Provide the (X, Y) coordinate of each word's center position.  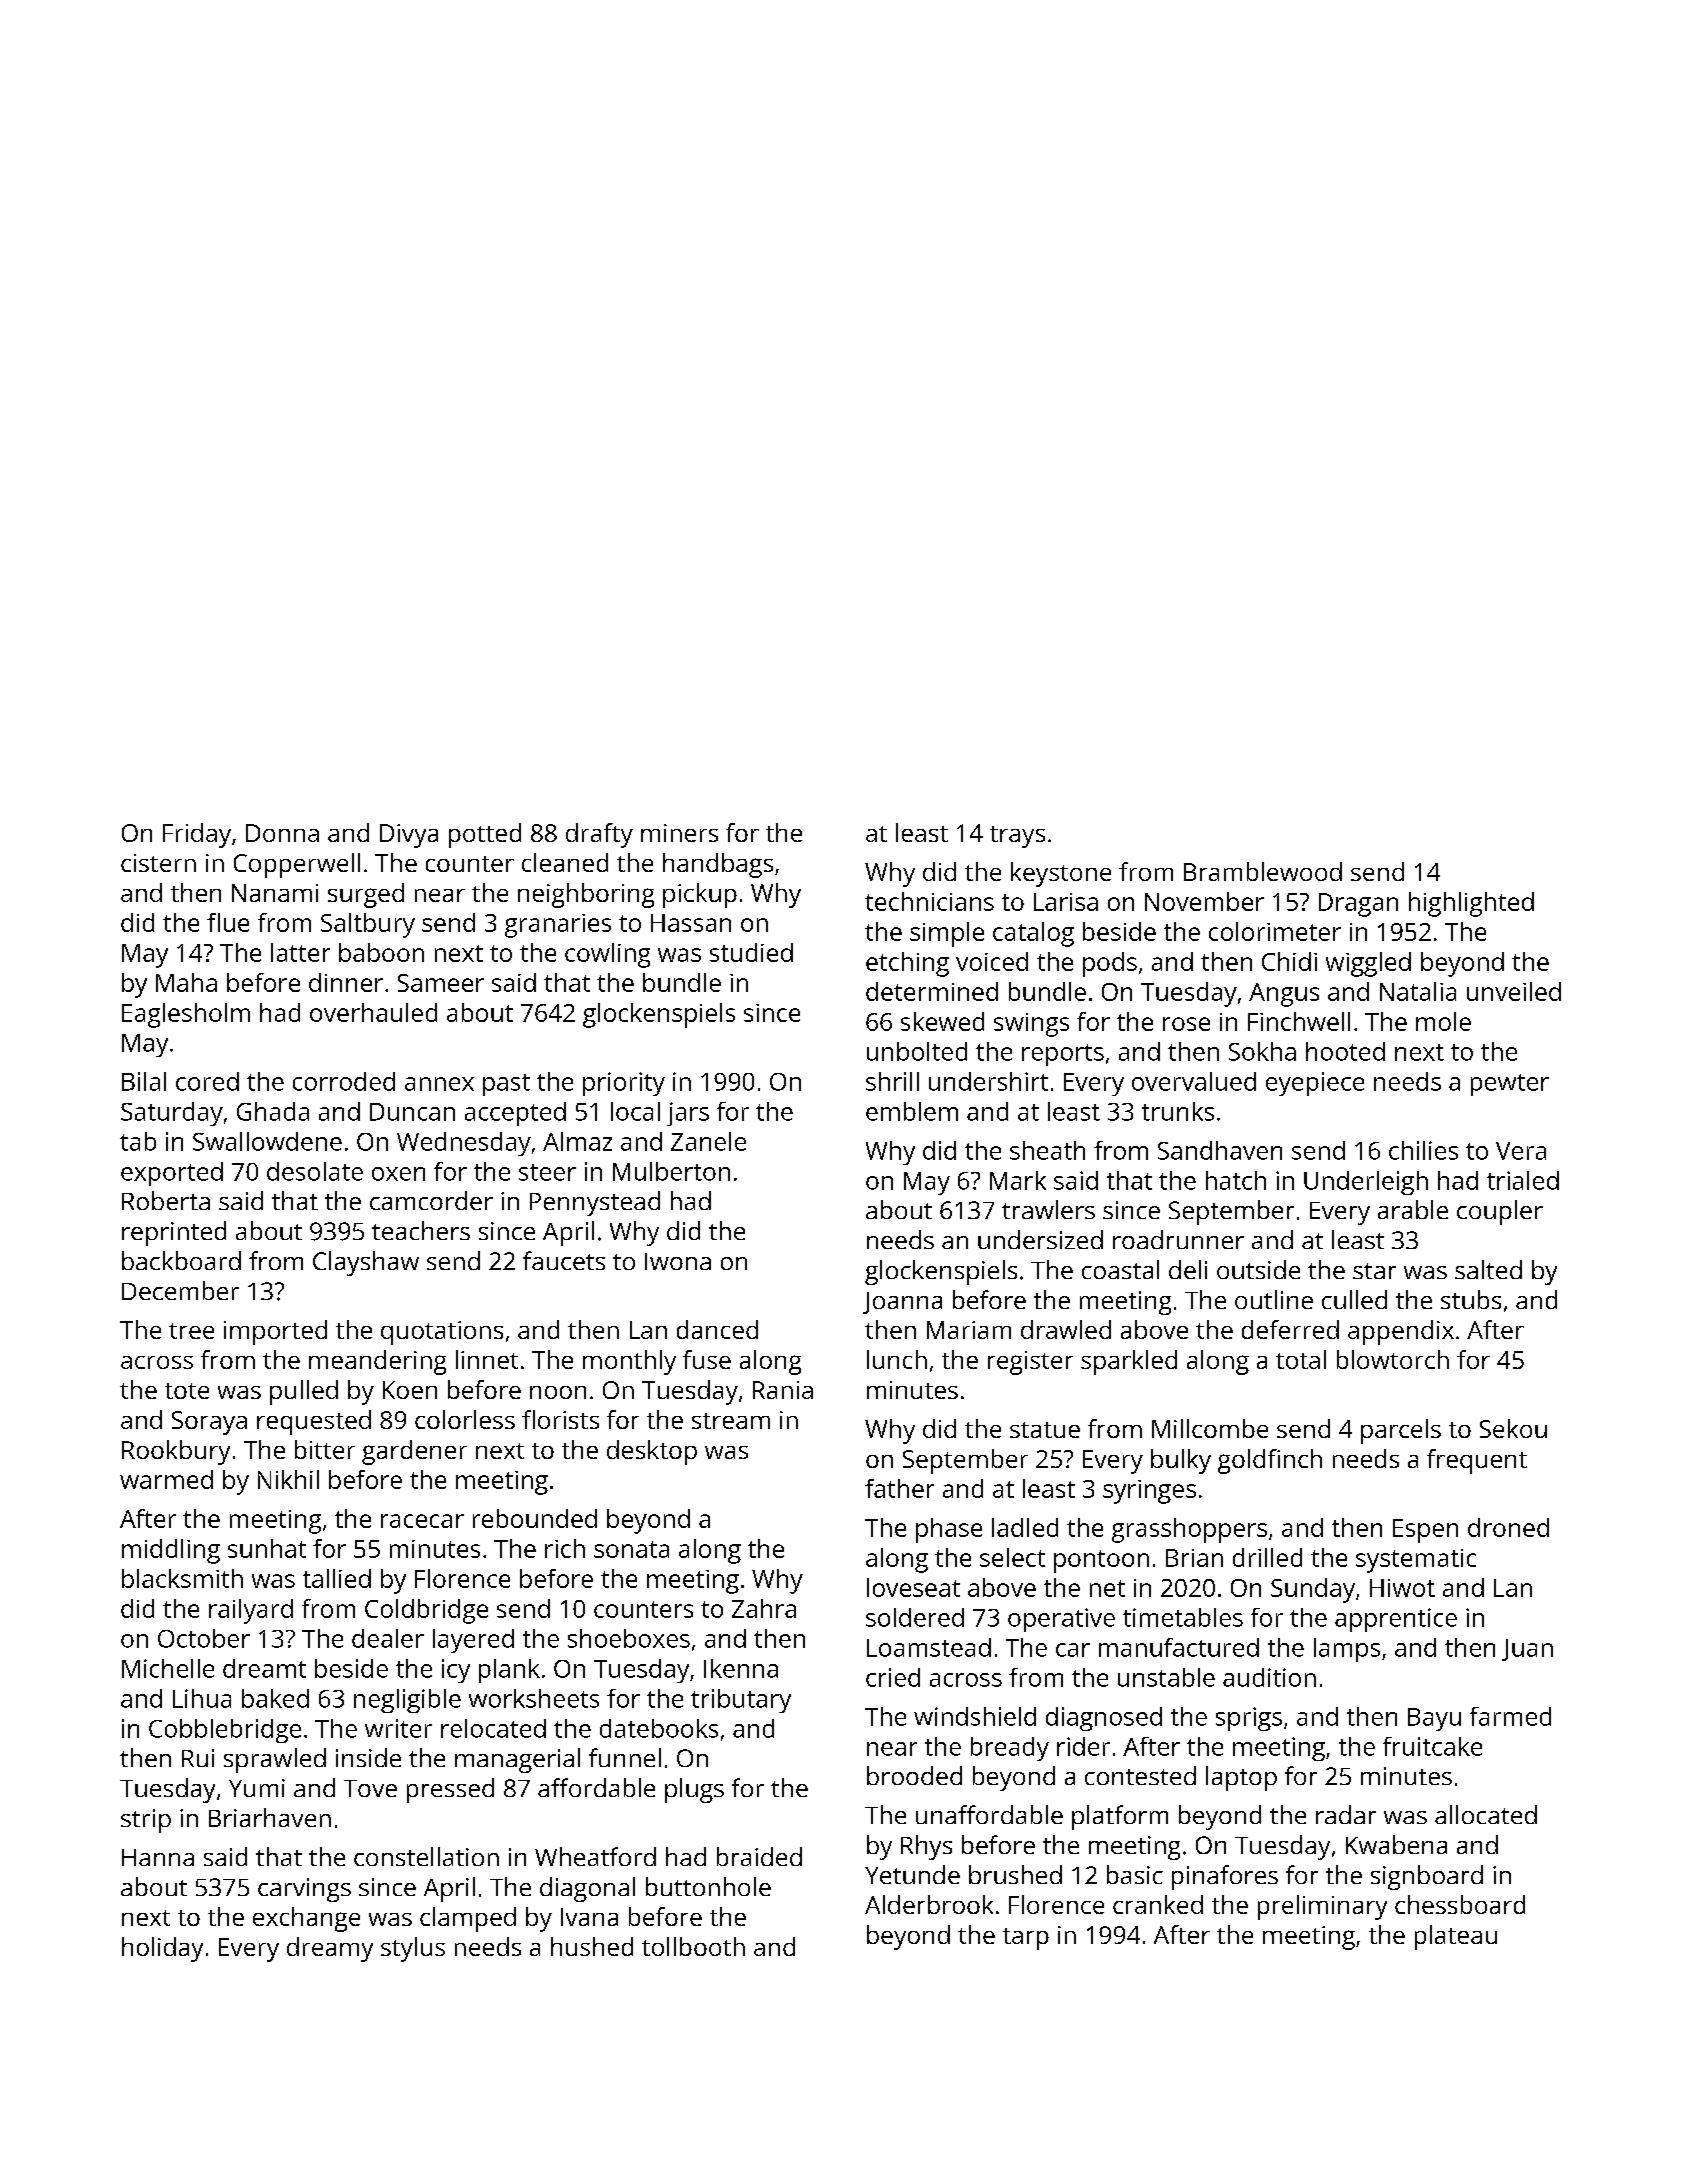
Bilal (144, 1081)
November (1204, 901)
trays (1017, 837)
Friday (197, 835)
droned (1508, 1527)
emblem (912, 1111)
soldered (915, 1617)
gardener (414, 1452)
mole (1443, 1021)
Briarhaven (270, 1817)
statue (1045, 1430)
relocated (493, 1728)
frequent (1477, 1461)
